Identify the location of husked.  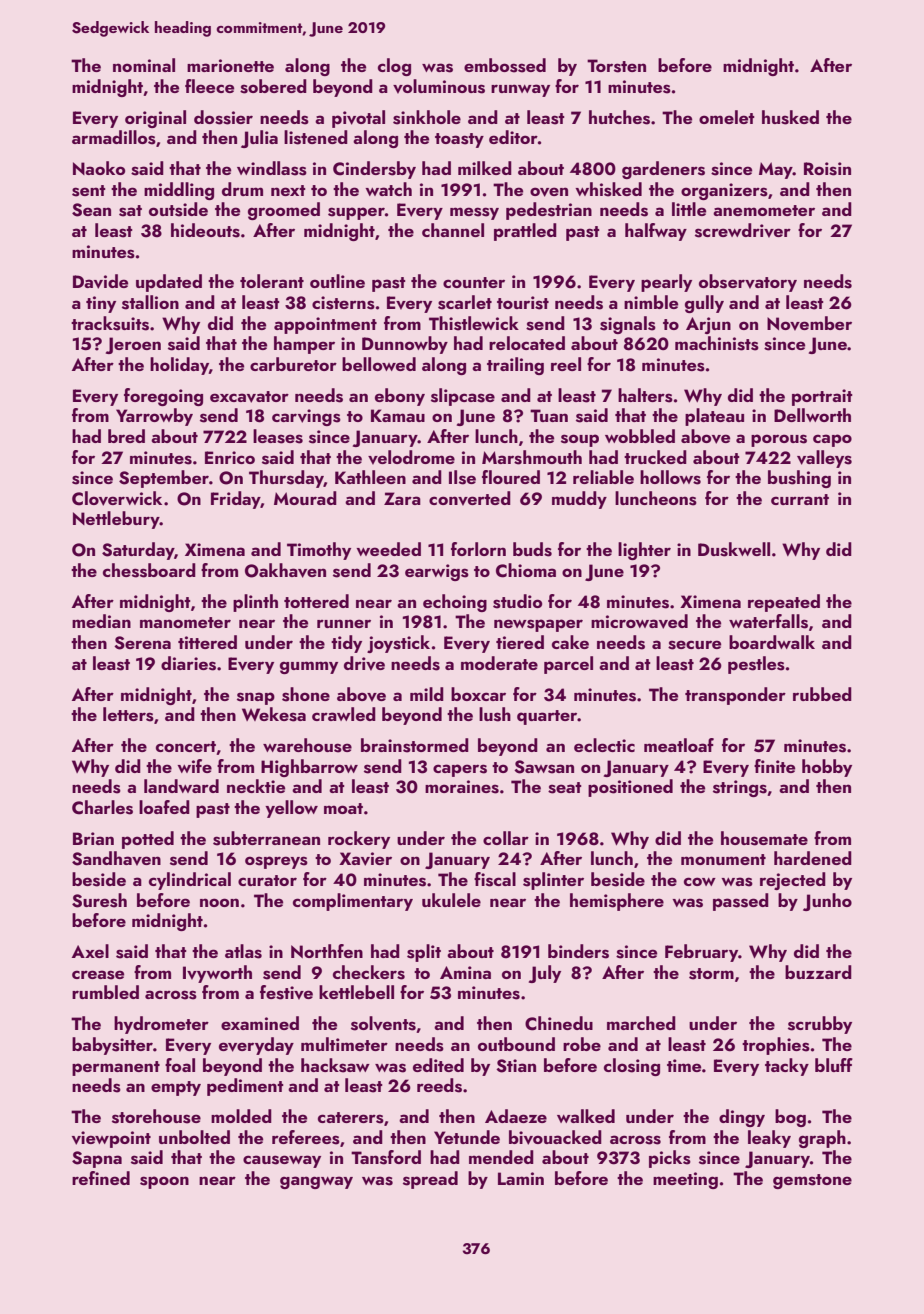
(790, 117).
